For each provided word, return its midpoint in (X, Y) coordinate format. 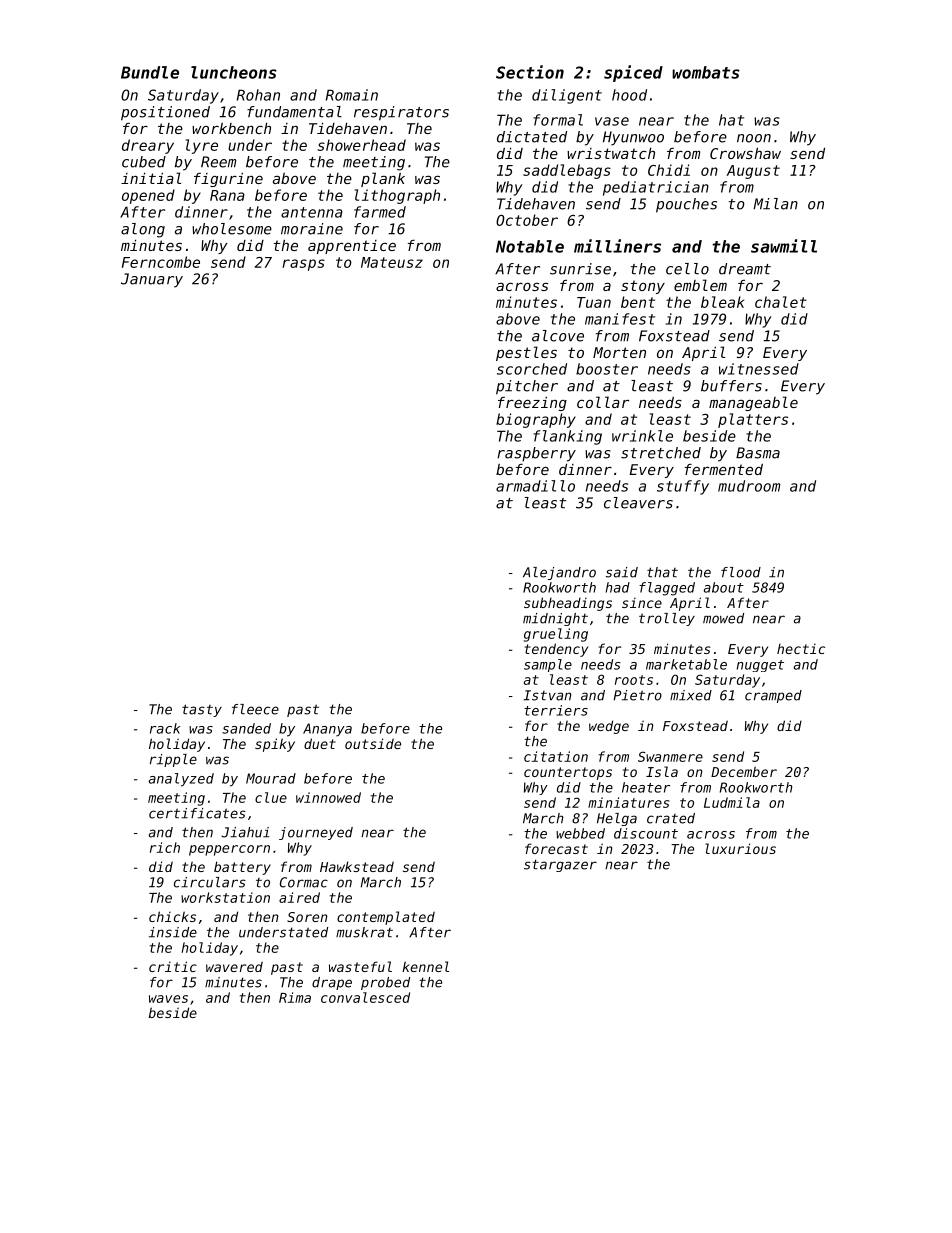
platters (753, 420)
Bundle (150, 72)
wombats (706, 72)
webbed (580, 833)
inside (173, 932)
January (152, 280)
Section (530, 72)
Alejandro (559, 573)
